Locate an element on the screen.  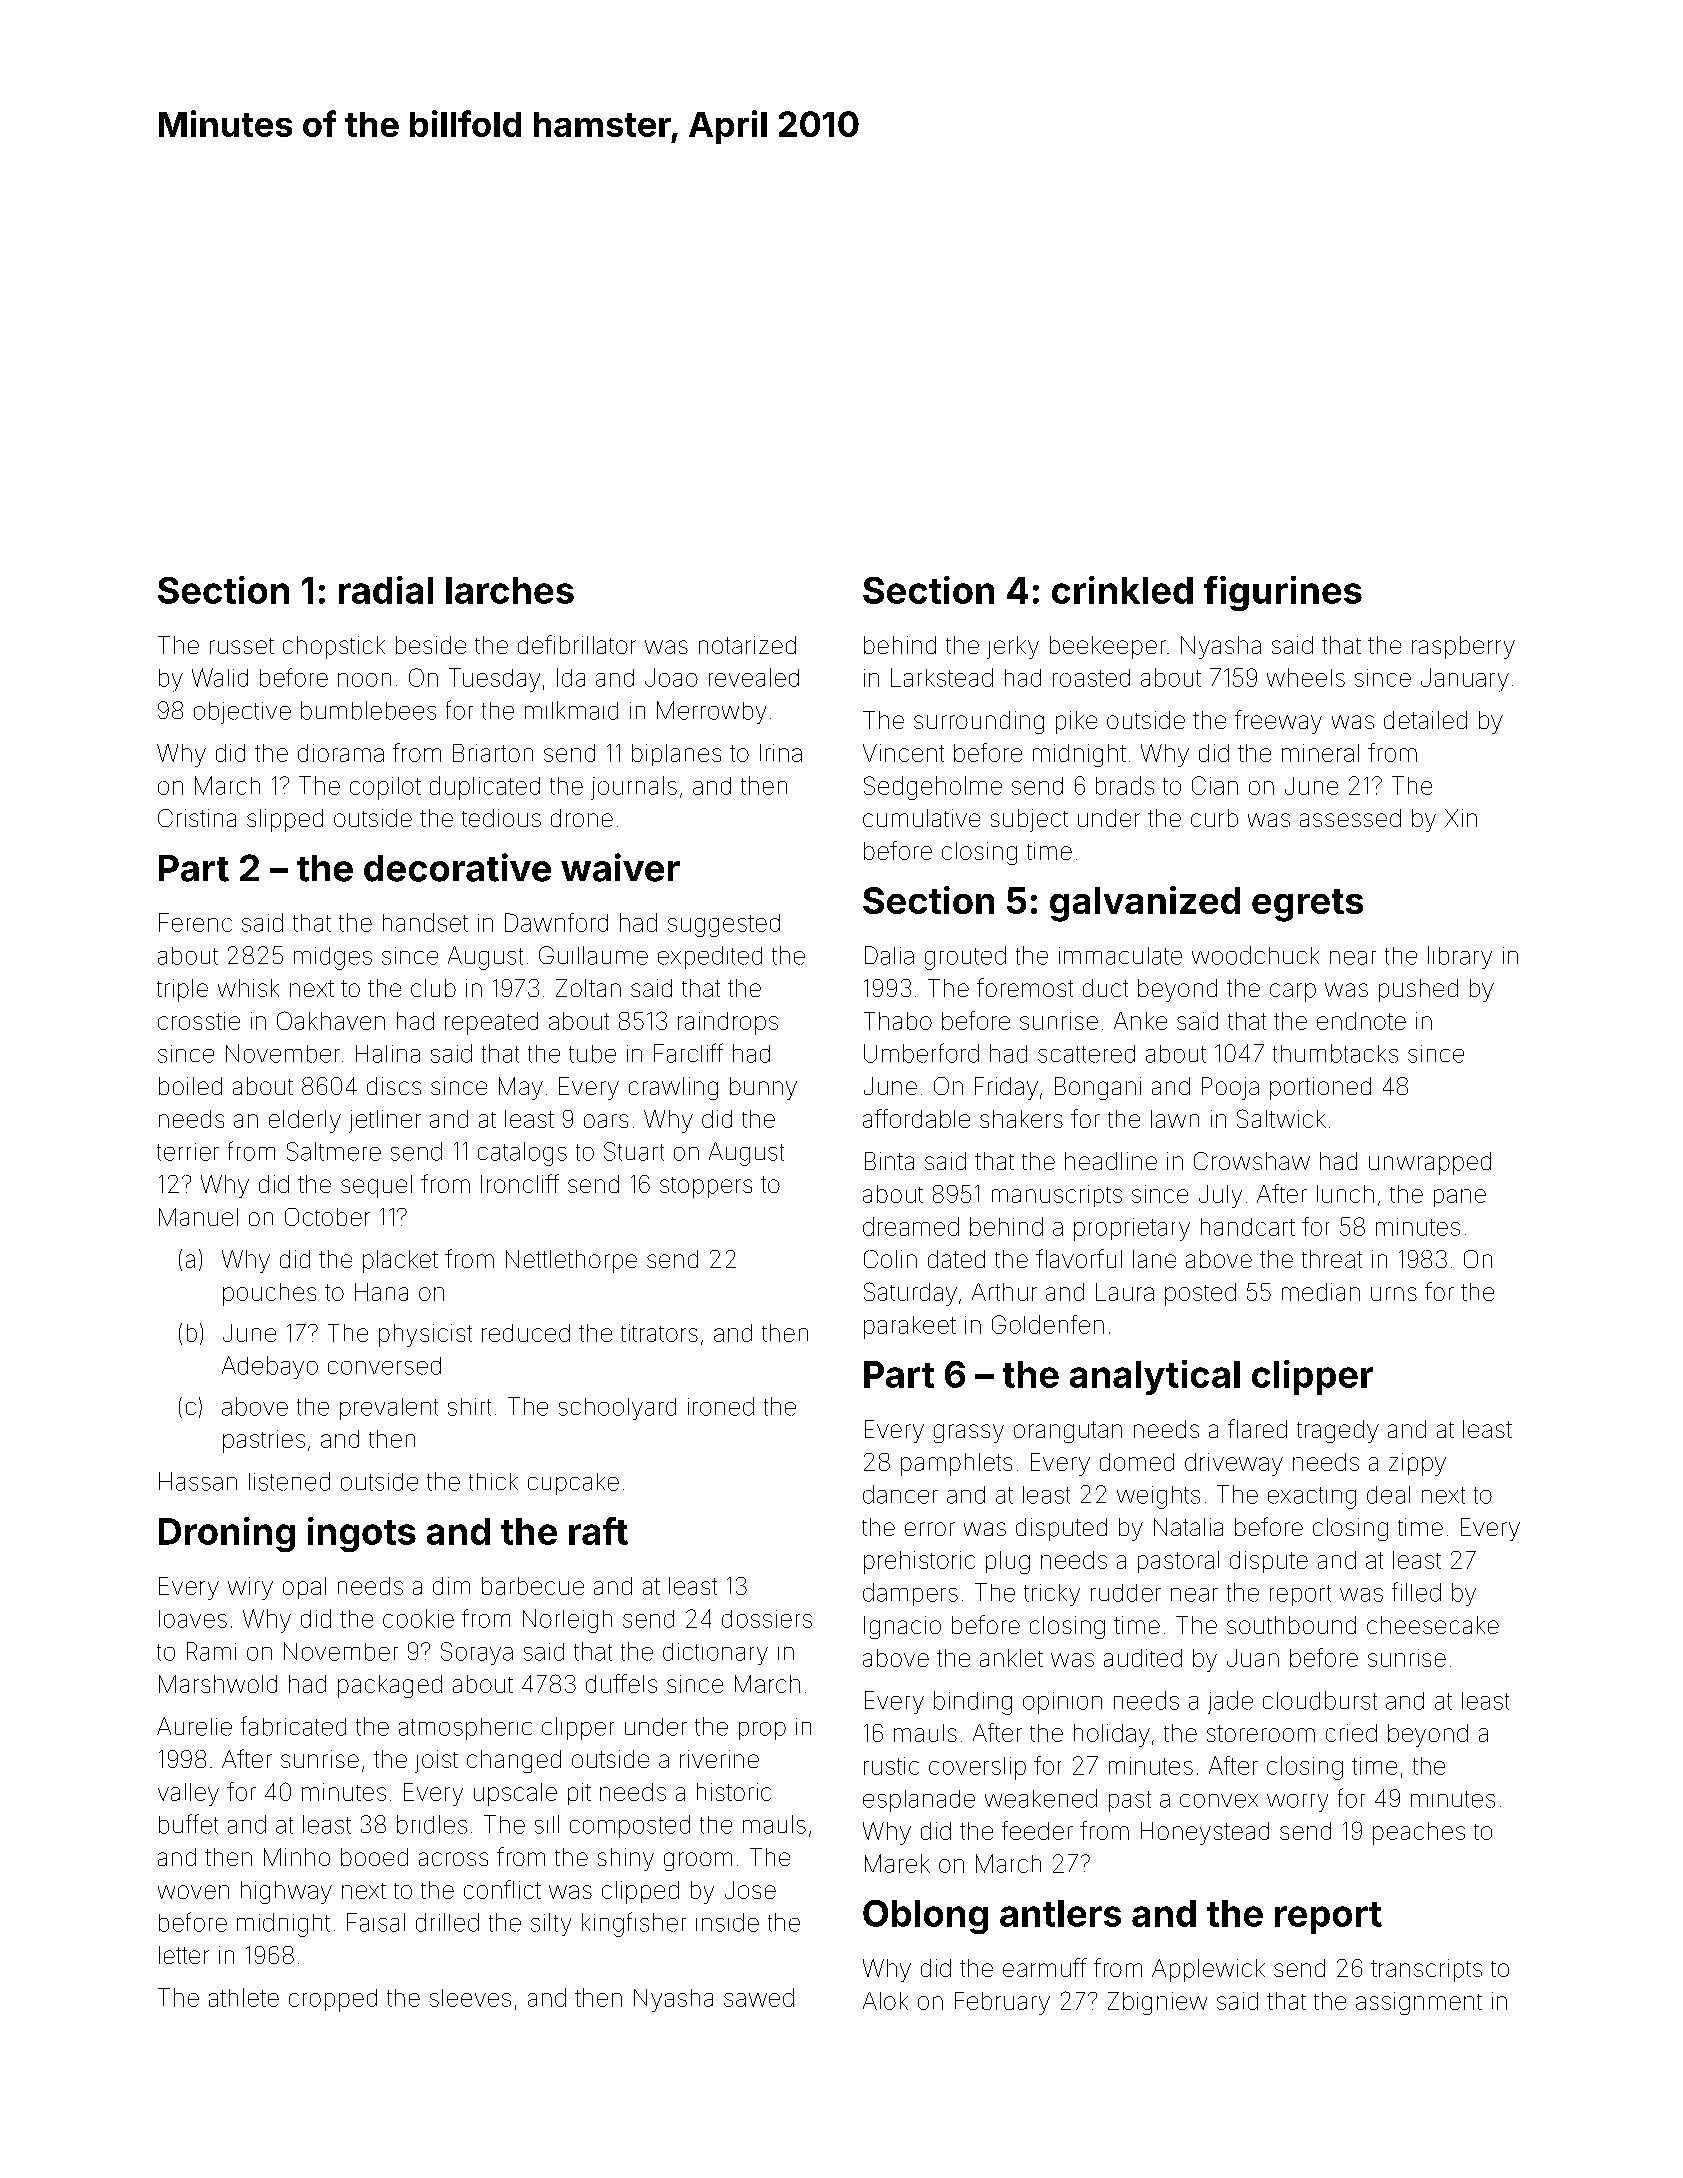
Xin is located at coordinates (1461, 818).
